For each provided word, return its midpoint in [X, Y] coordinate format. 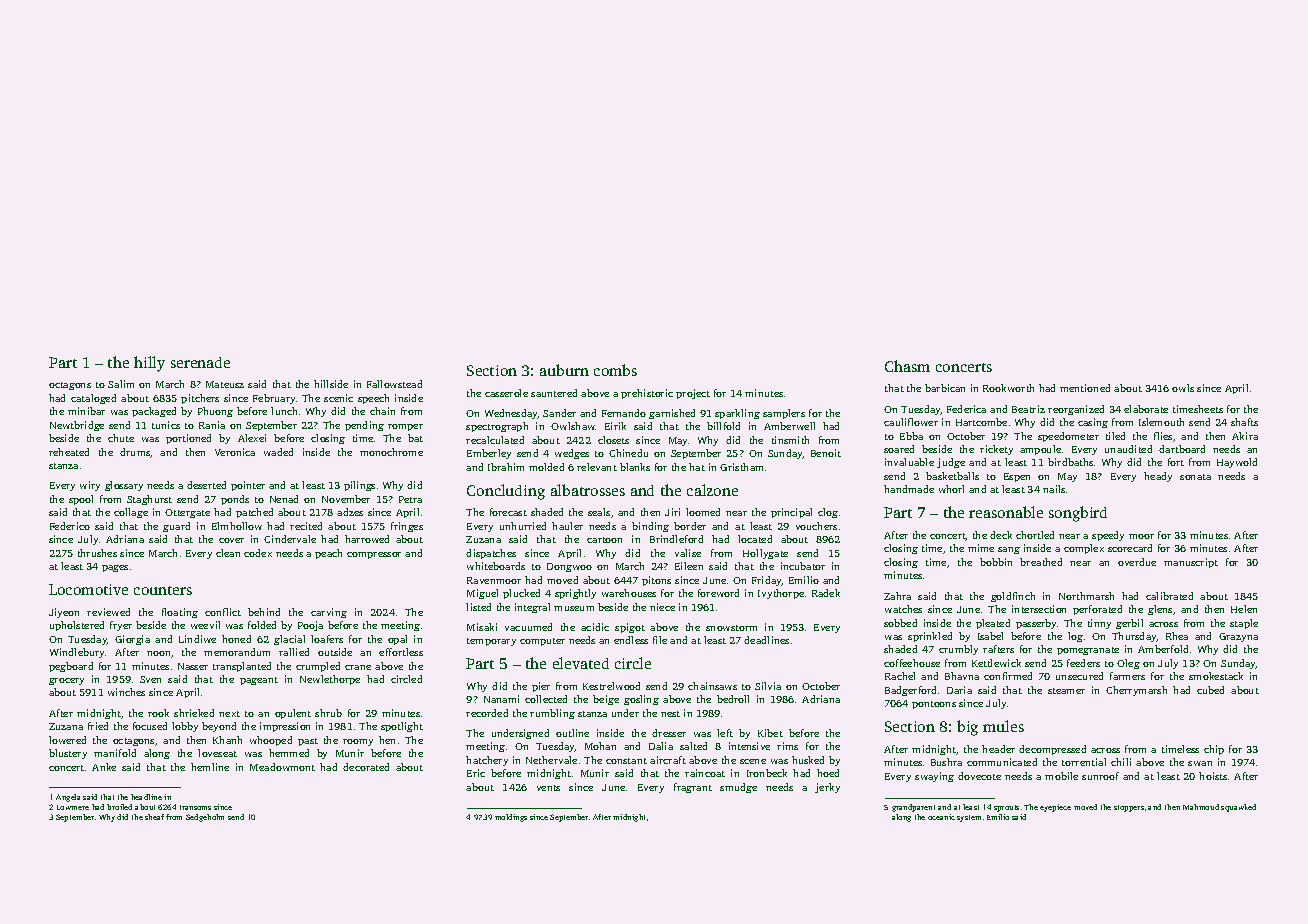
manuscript [1191, 563]
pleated [993, 624]
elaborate [1146, 409]
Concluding [506, 492]
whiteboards [496, 566]
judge [951, 463]
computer [542, 642]
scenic [338, 398]
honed [236, 639]
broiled [119, 807]
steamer [1066, 691]
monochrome [391, 452]
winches [126, 692]
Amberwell [789, 426]
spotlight [402, 727]
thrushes [97, 553]
